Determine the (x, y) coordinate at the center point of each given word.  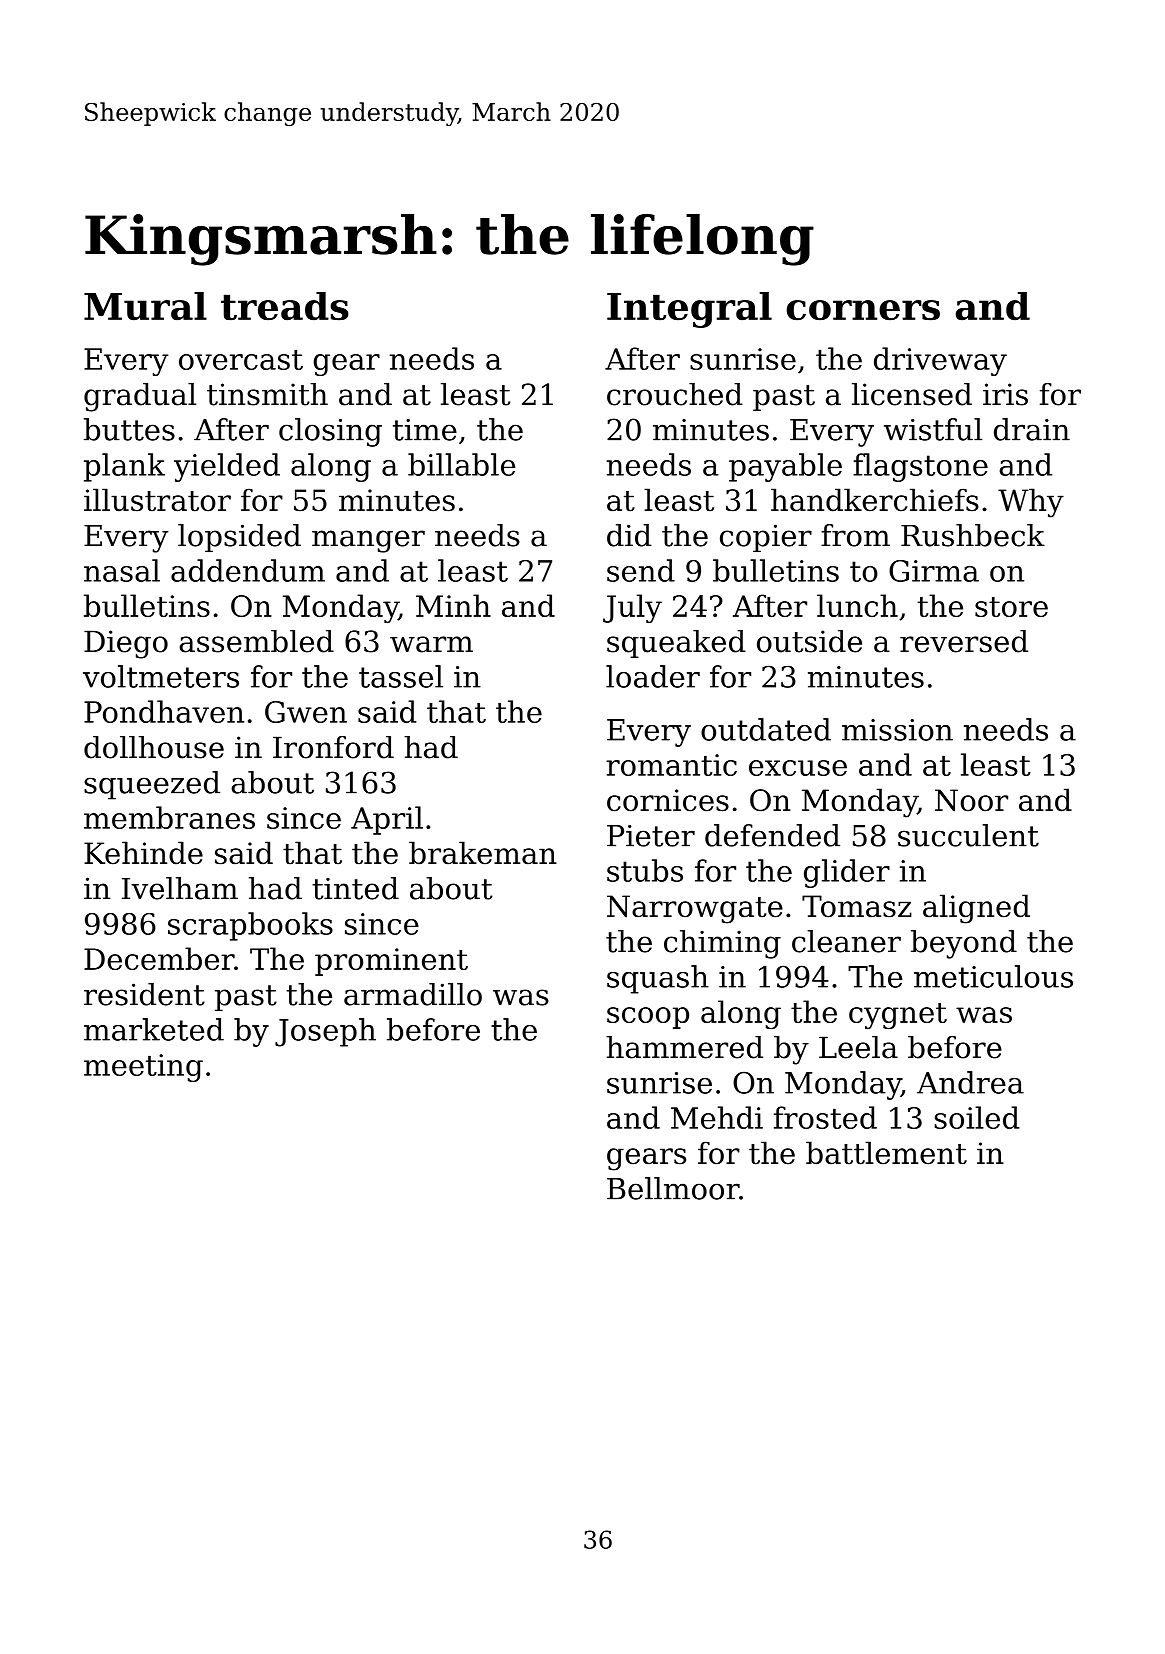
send (641, 570)
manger (368, 541)
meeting (143, 1068)
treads (285, 306)
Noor (971, 800)
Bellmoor (673, 1188)
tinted (355, 888)
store (1011, 607)
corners (863, 310)
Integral (689, 310)
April (387, 820)
